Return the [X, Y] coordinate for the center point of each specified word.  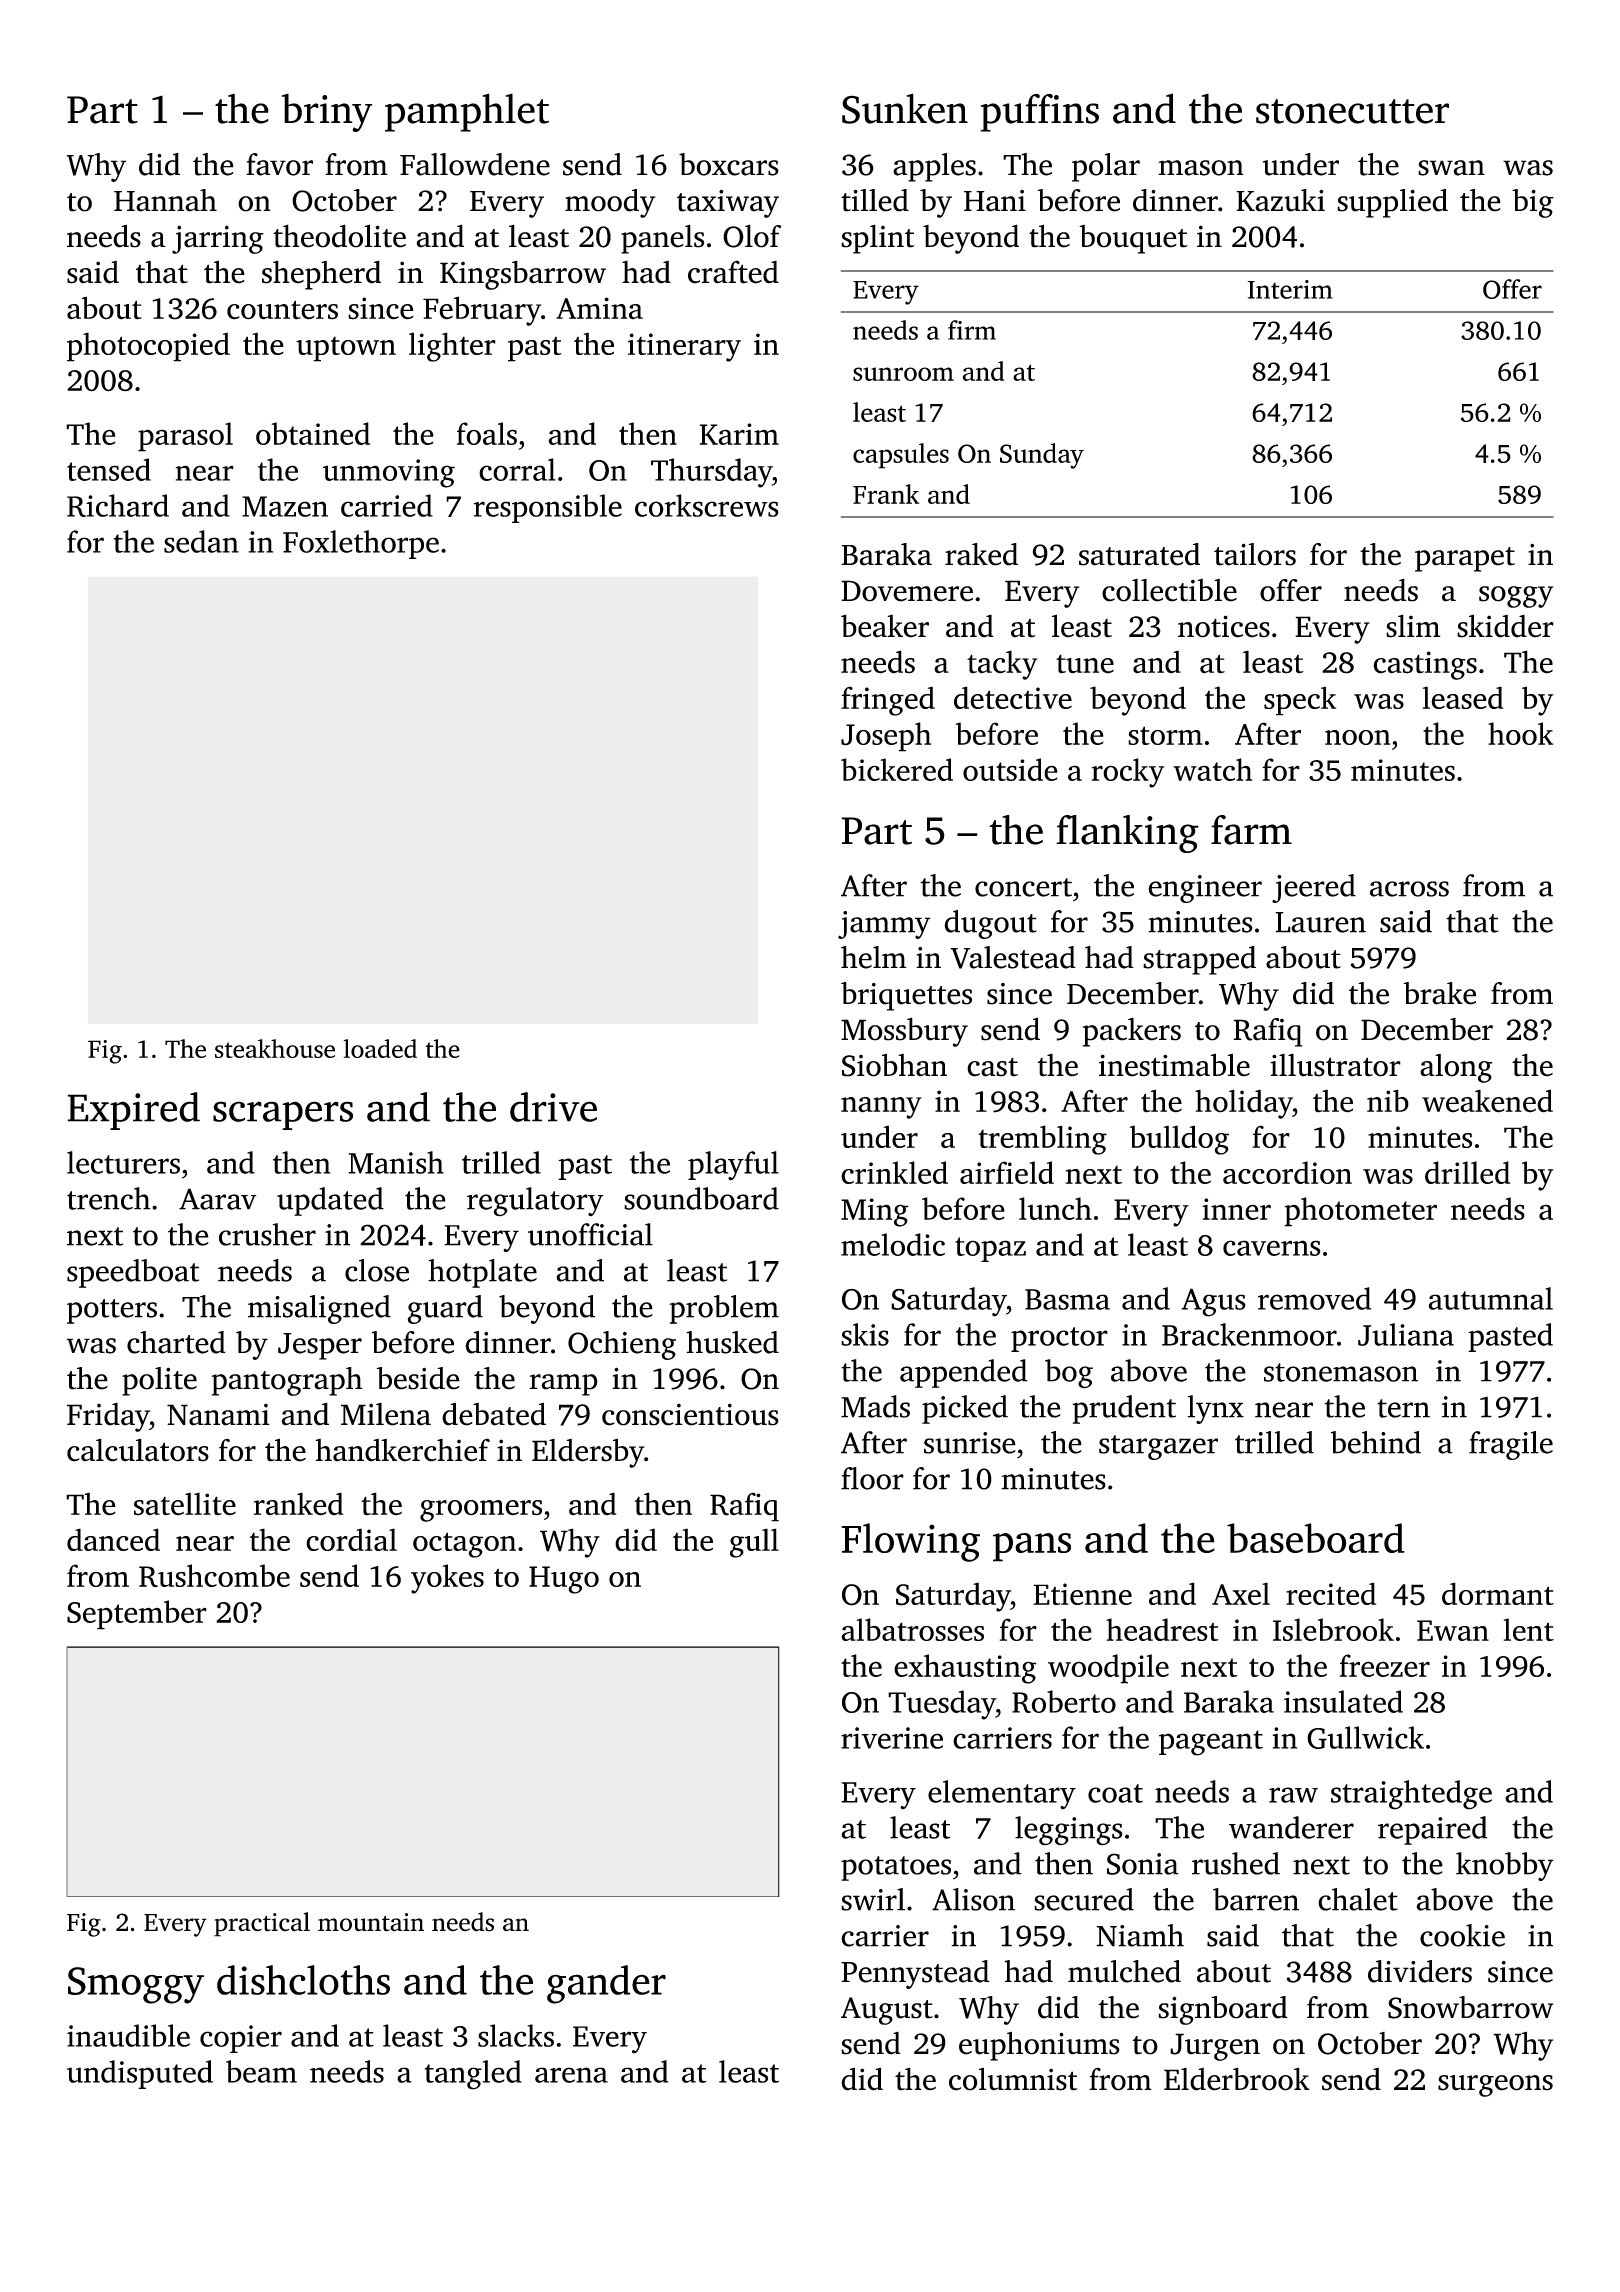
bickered [897, 769]
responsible [548, 508]
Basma [1067, 1299]
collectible [1169, 590]
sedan [201, 541]
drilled [1467, 1172]
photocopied [148, 347]
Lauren [1320, 922]
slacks [516, 2035]
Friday [108, 1417]
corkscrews [707, 505]
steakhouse [275, 1048]
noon [1357, 737]
